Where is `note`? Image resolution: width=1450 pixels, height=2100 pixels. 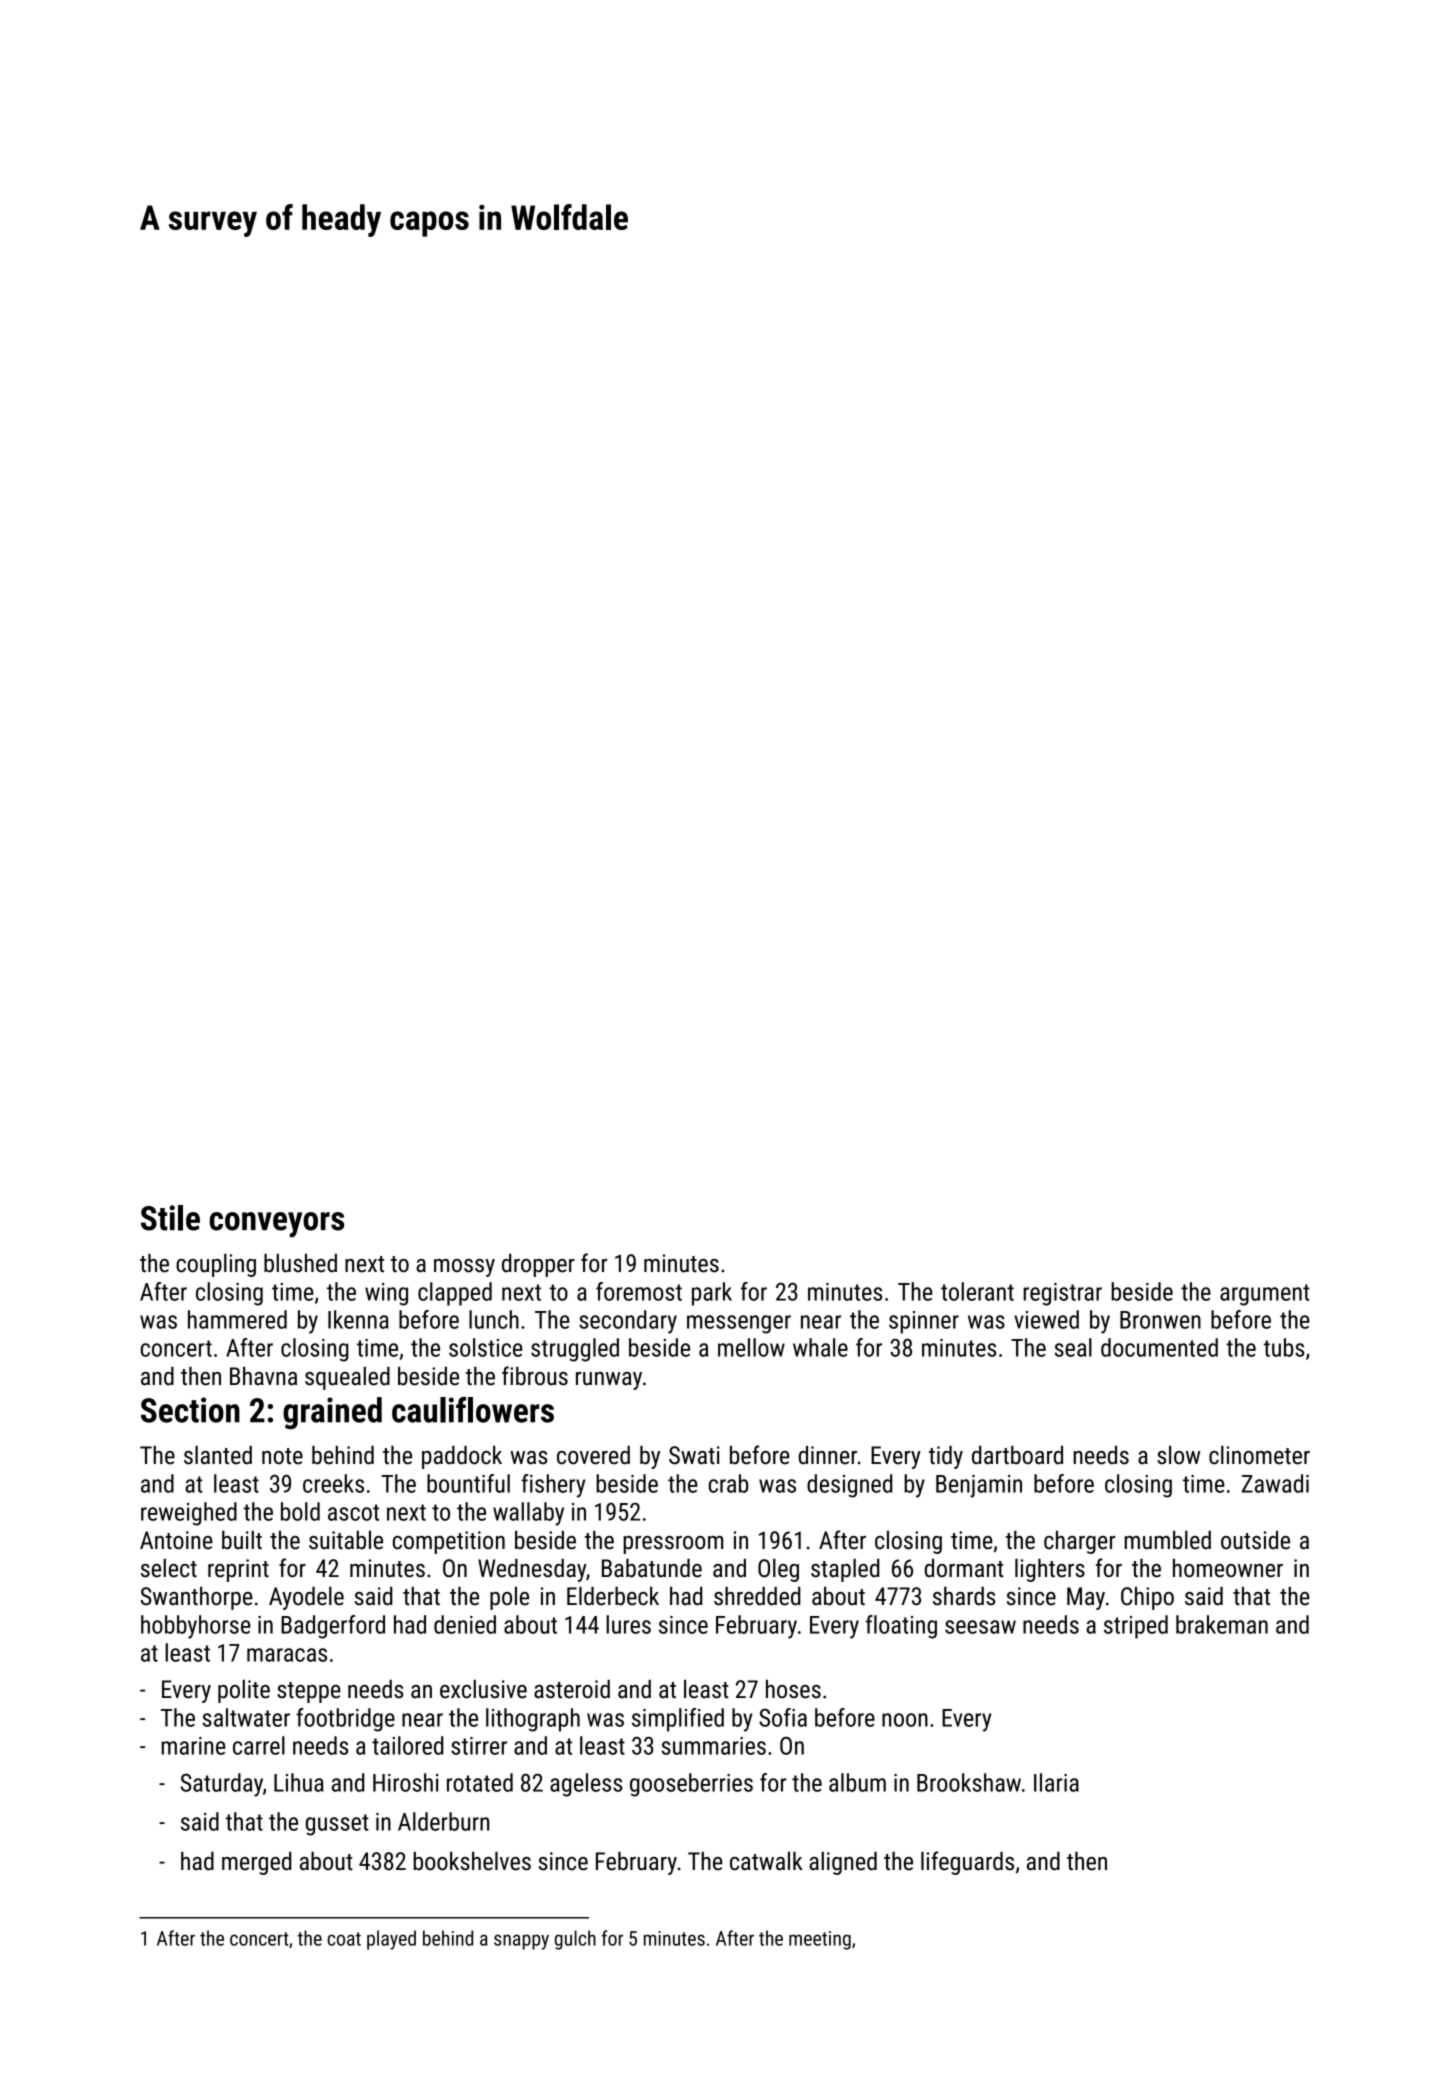 note is located at coordinates (282, 1456).
